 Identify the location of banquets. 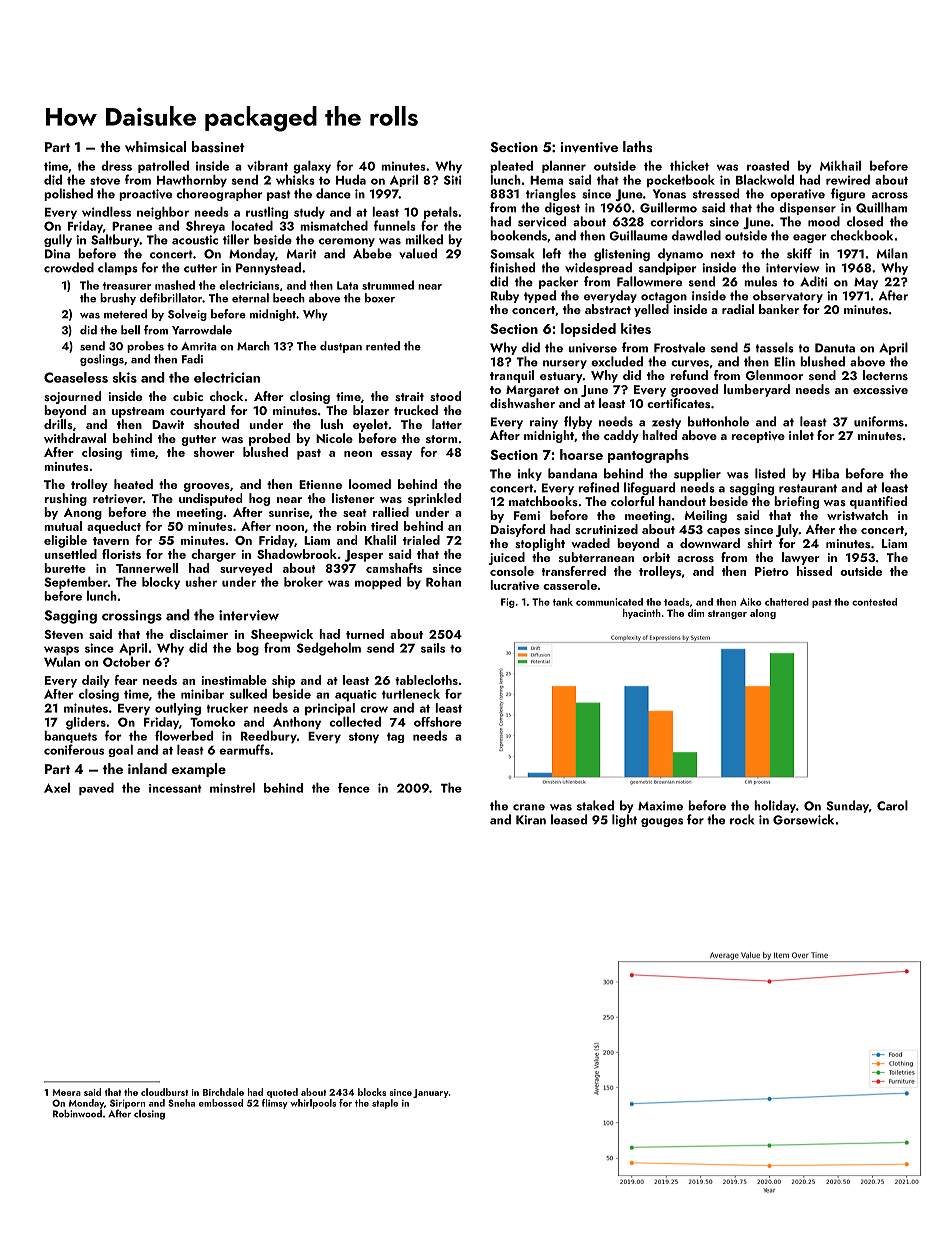
(70, 737).
